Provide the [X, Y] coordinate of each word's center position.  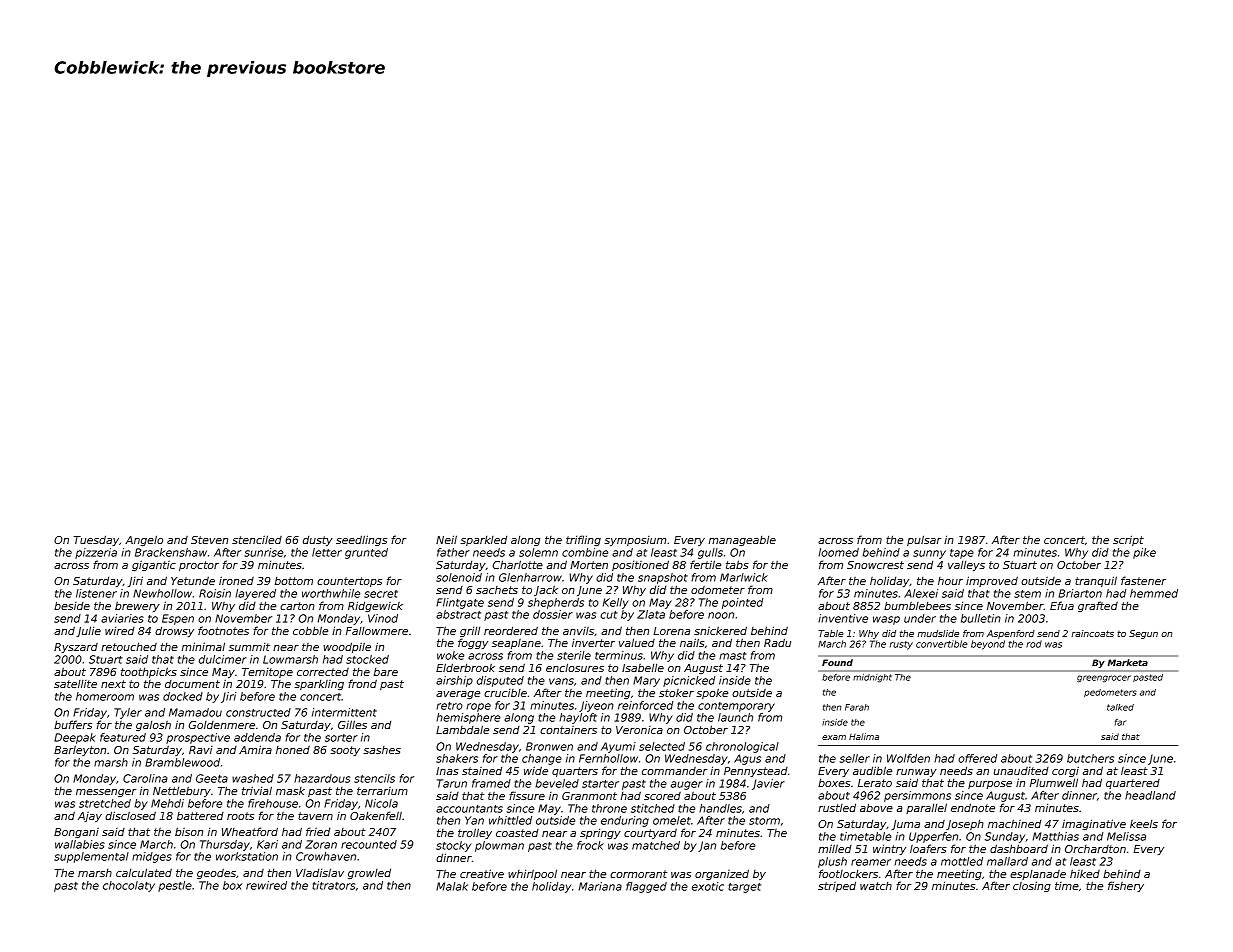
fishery [1126, 886]
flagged [646, 887]
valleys [966, 565]
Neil [446, 539]
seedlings [361, 540]
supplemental [91, 857]
